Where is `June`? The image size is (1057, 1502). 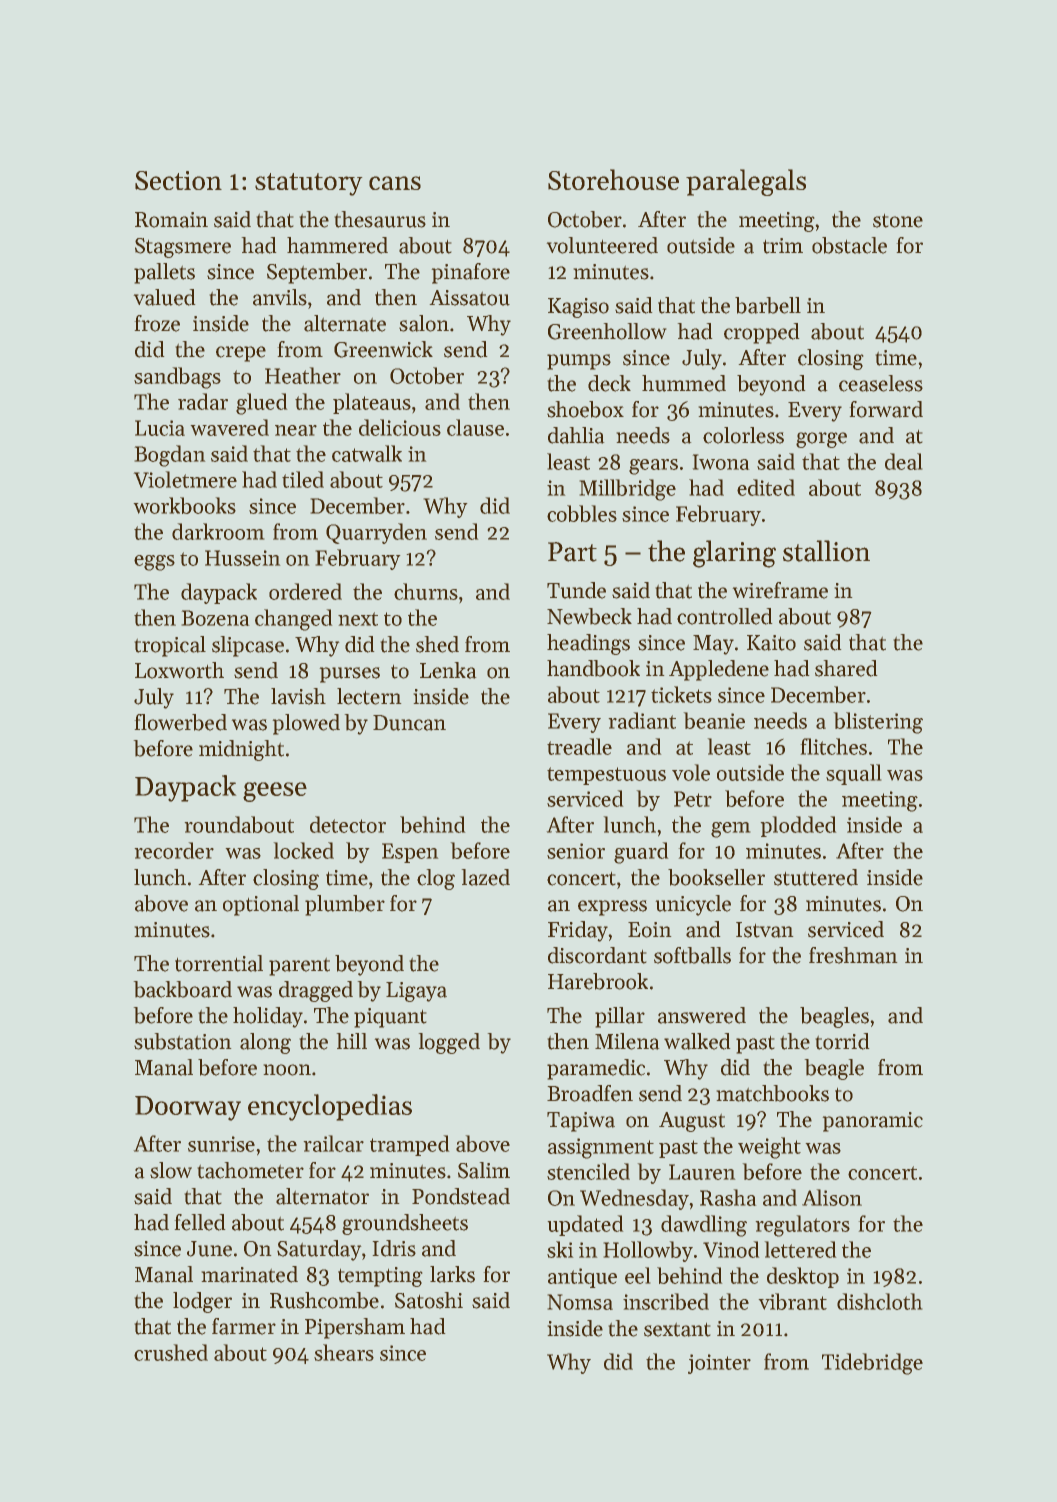
June is located at coordinates (209, 1249).
